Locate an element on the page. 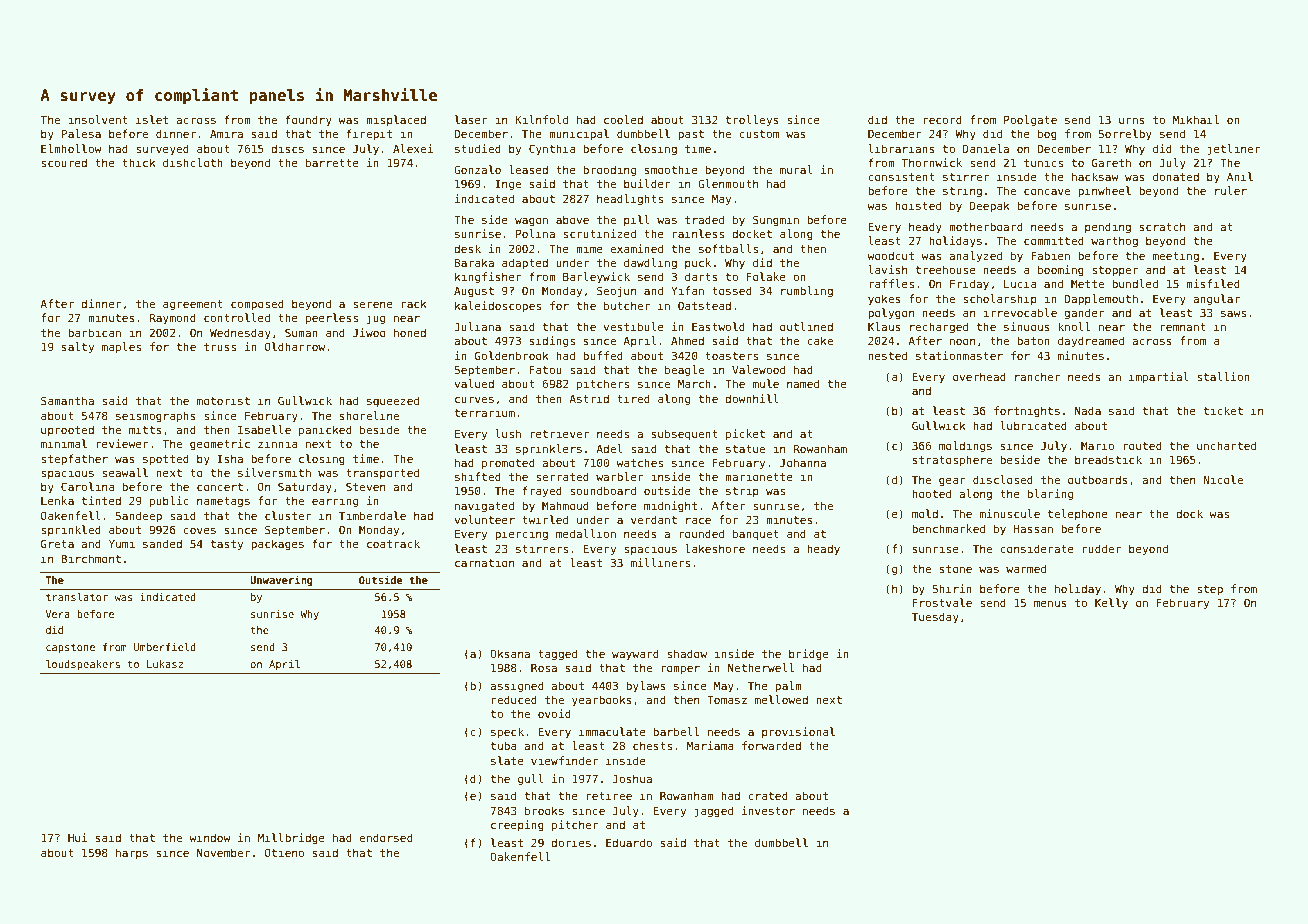 Image resolution: width=1308 pixels, height=924 pixels. urns is located at coordinates (1132, 120).
